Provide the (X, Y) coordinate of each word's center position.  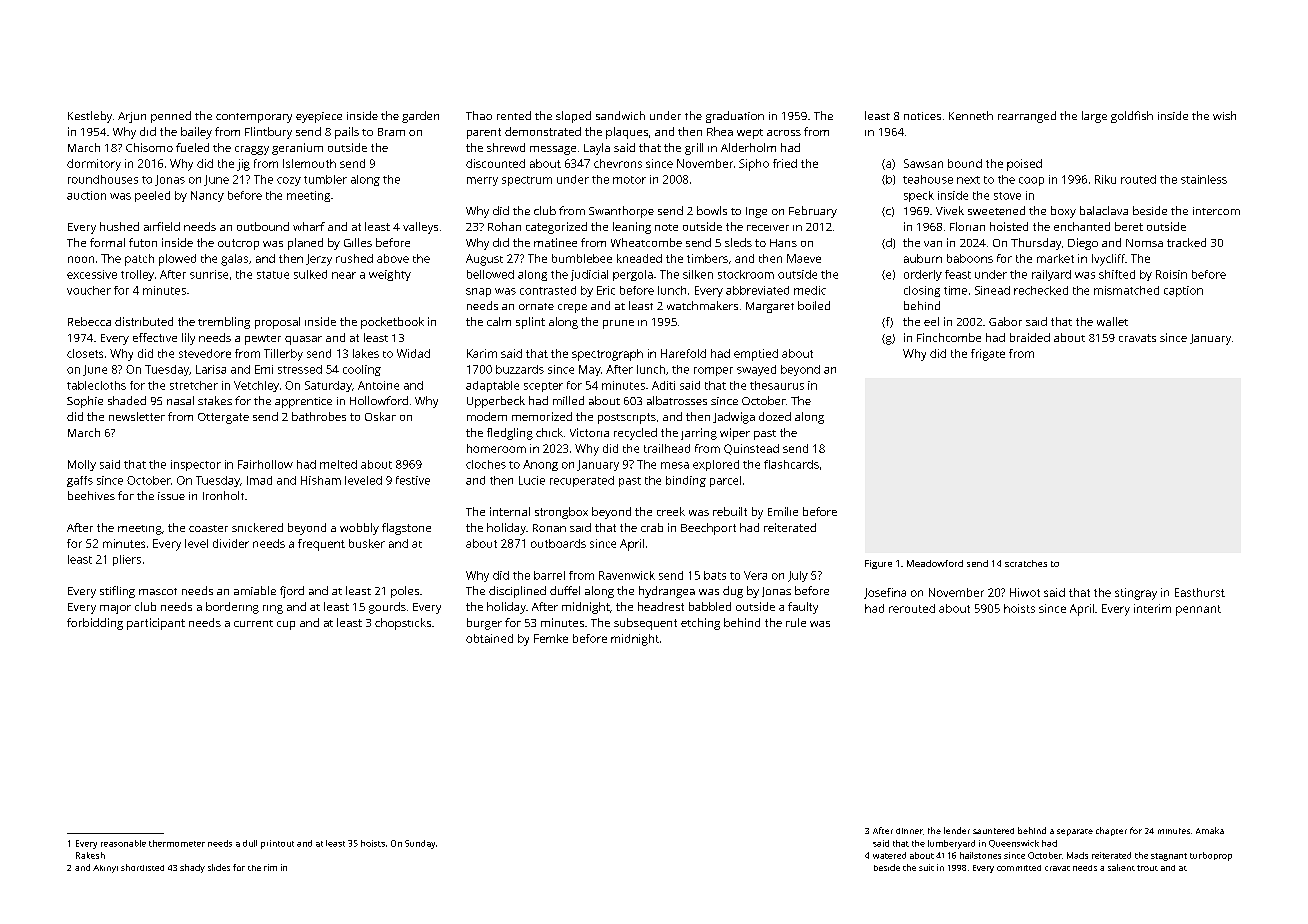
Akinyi (105, 869)
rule (796, 622)
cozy (289, 181)
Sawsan (923, 163)
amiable (255, 590)
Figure (878, 564)
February (813, 212)
